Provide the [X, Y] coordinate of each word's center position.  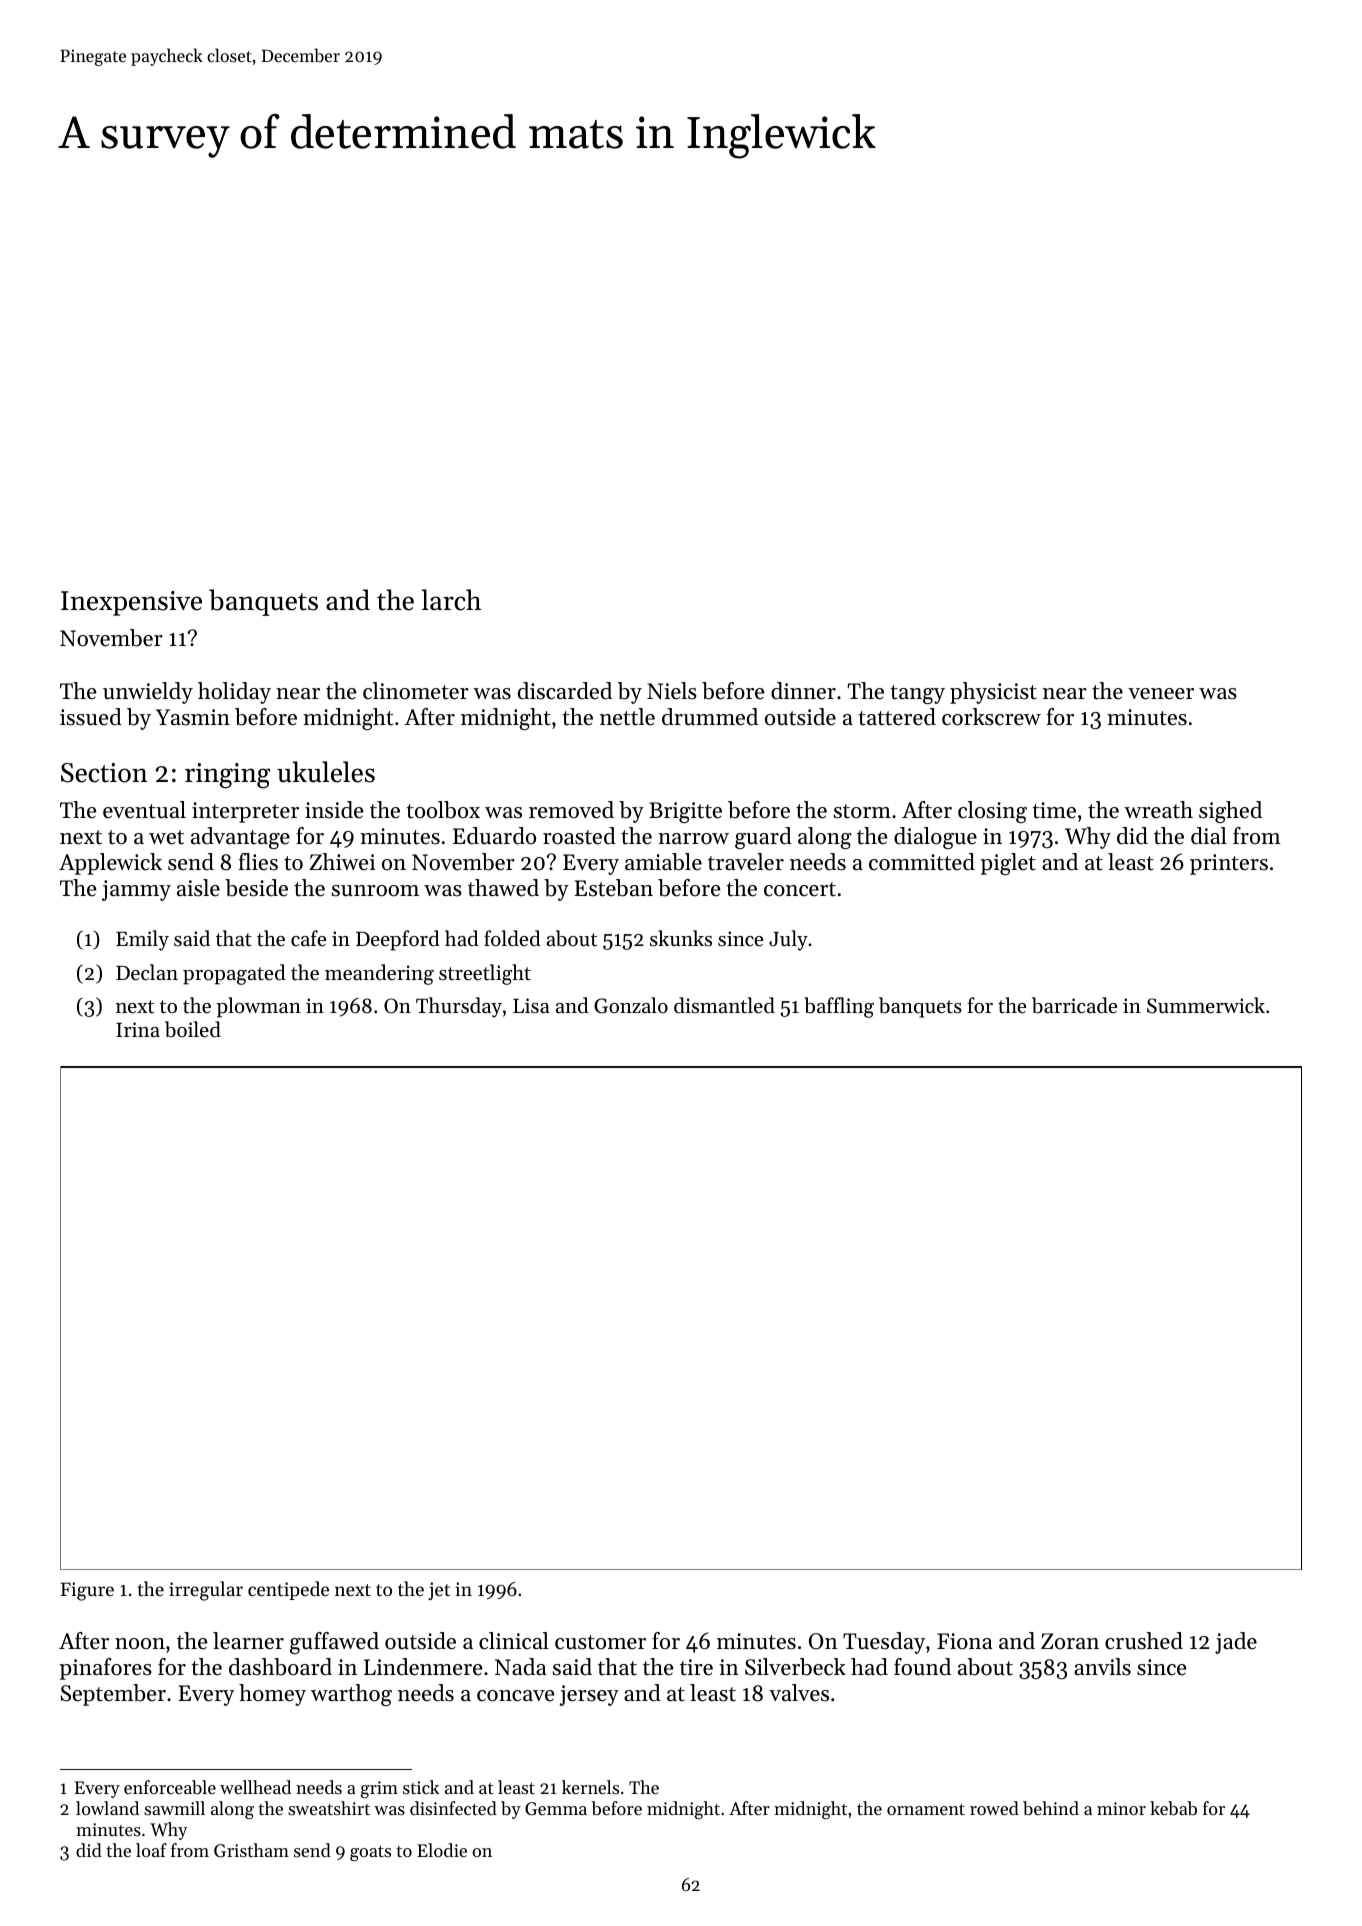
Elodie [442, 1850]
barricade [1074, 1005]
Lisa [531, 1005]
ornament [926, 1809]
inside [334, 810]
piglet [1008, 864]
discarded [565, 691]
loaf [151, 1850]
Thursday [459, 1007]
